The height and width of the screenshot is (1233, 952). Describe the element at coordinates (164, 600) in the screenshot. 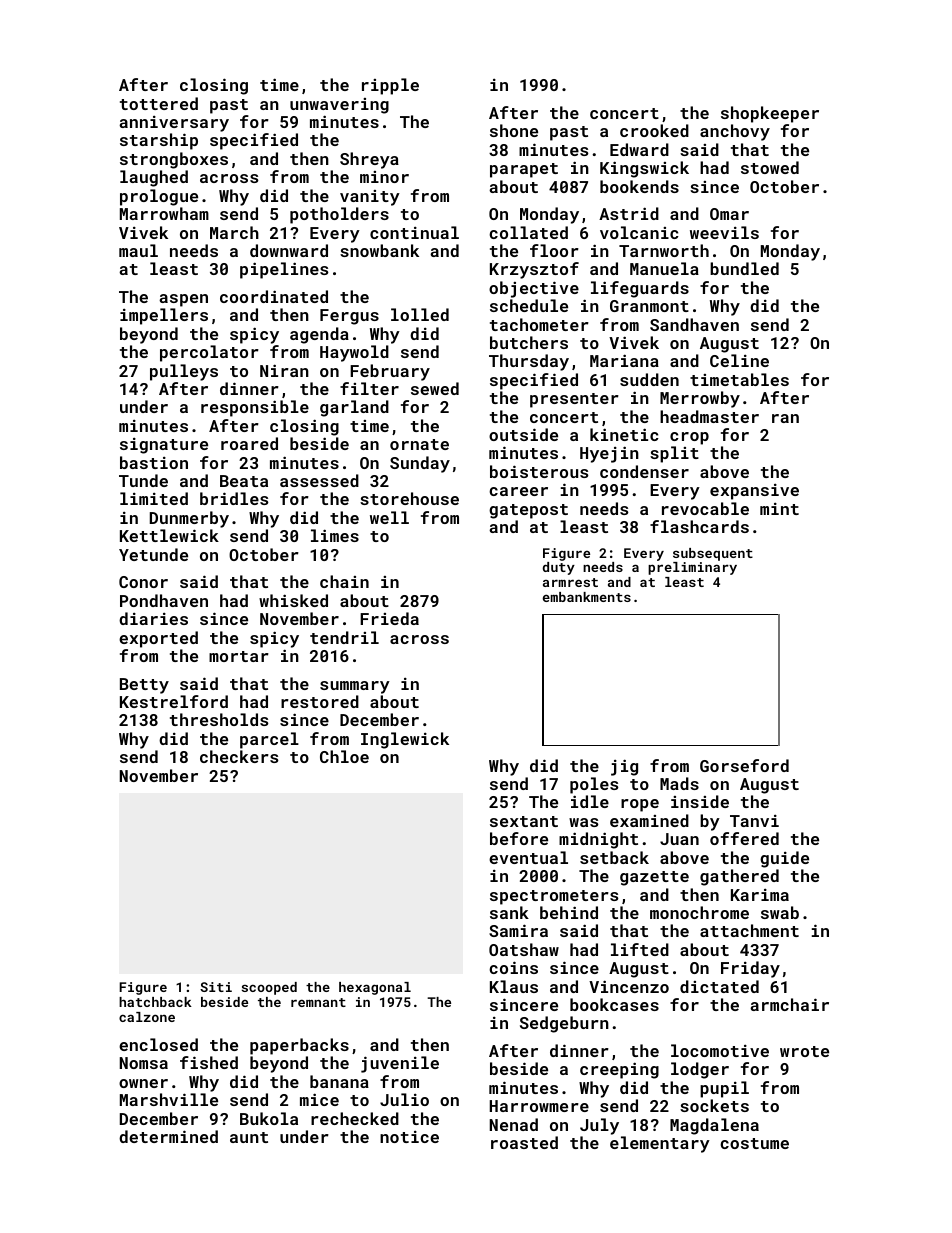

I see `Pondhaven` at that location.
